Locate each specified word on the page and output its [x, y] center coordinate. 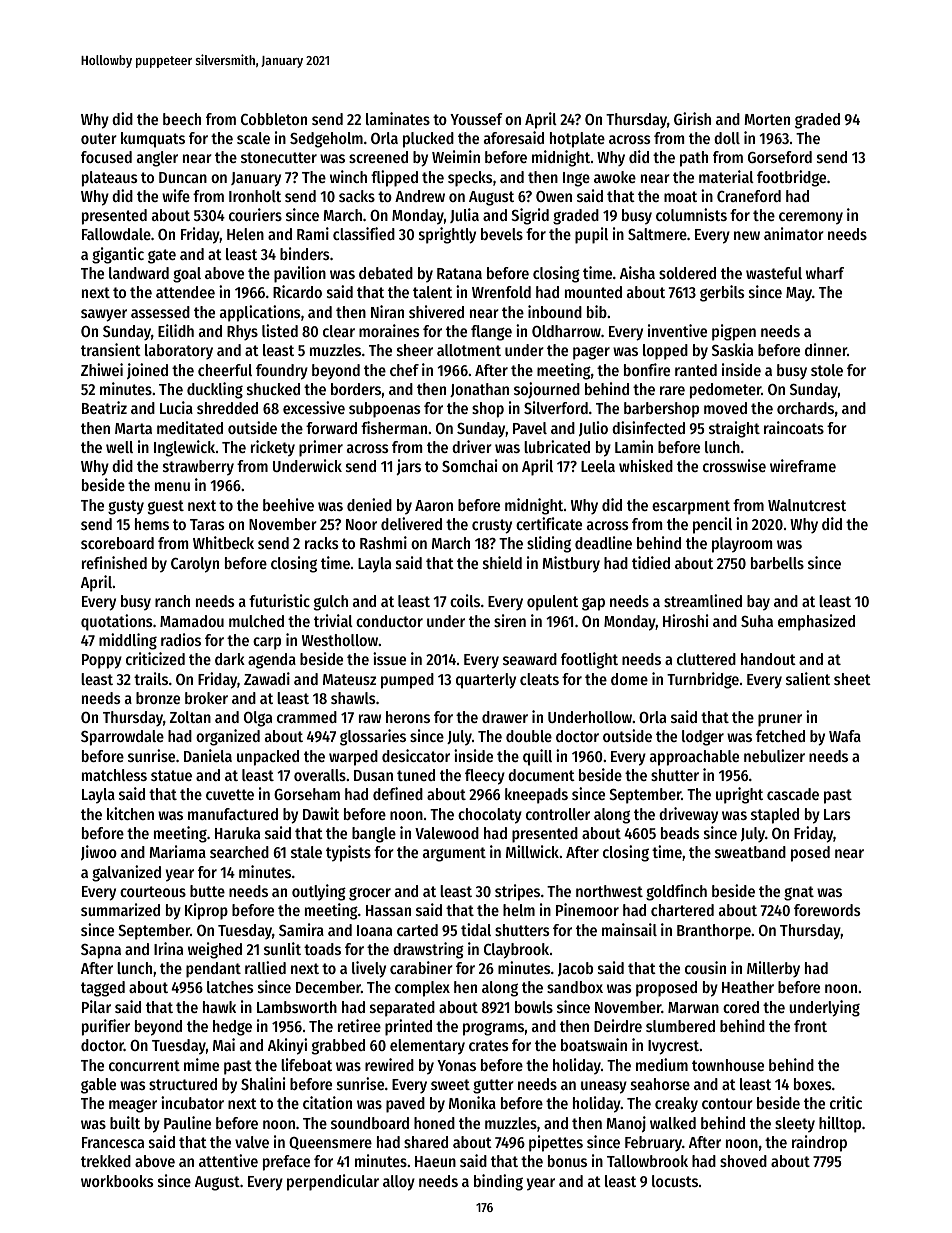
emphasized [816, 622]
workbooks [117, 1181]
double [529, 736]
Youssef [476, 119]
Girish [692, 118]
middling [128, 641]
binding [498, 1182]
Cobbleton [274, 119]
